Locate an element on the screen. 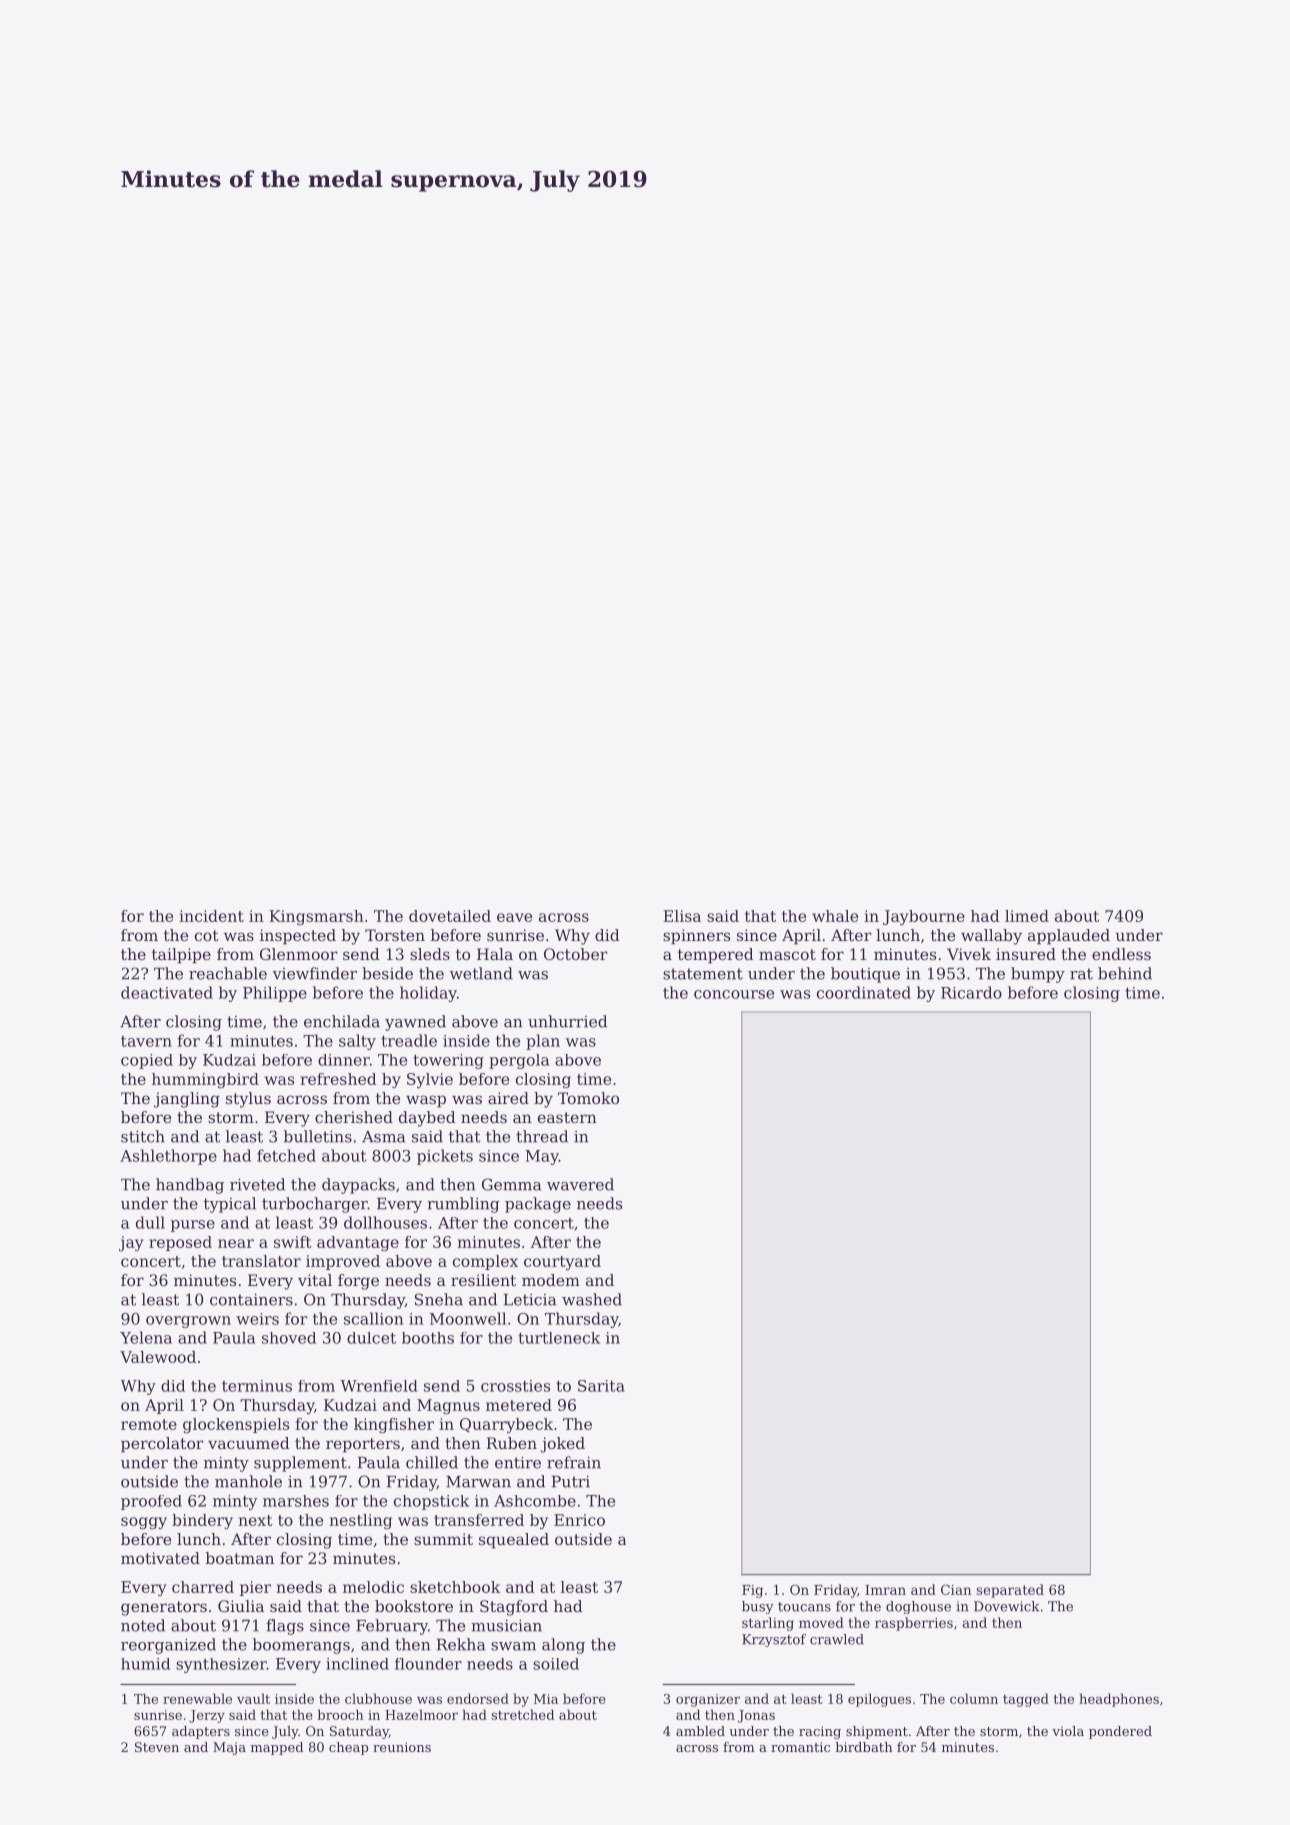 This screenshot has height=1825, width=1290. wasp is located at coordinates (426, 1101).
